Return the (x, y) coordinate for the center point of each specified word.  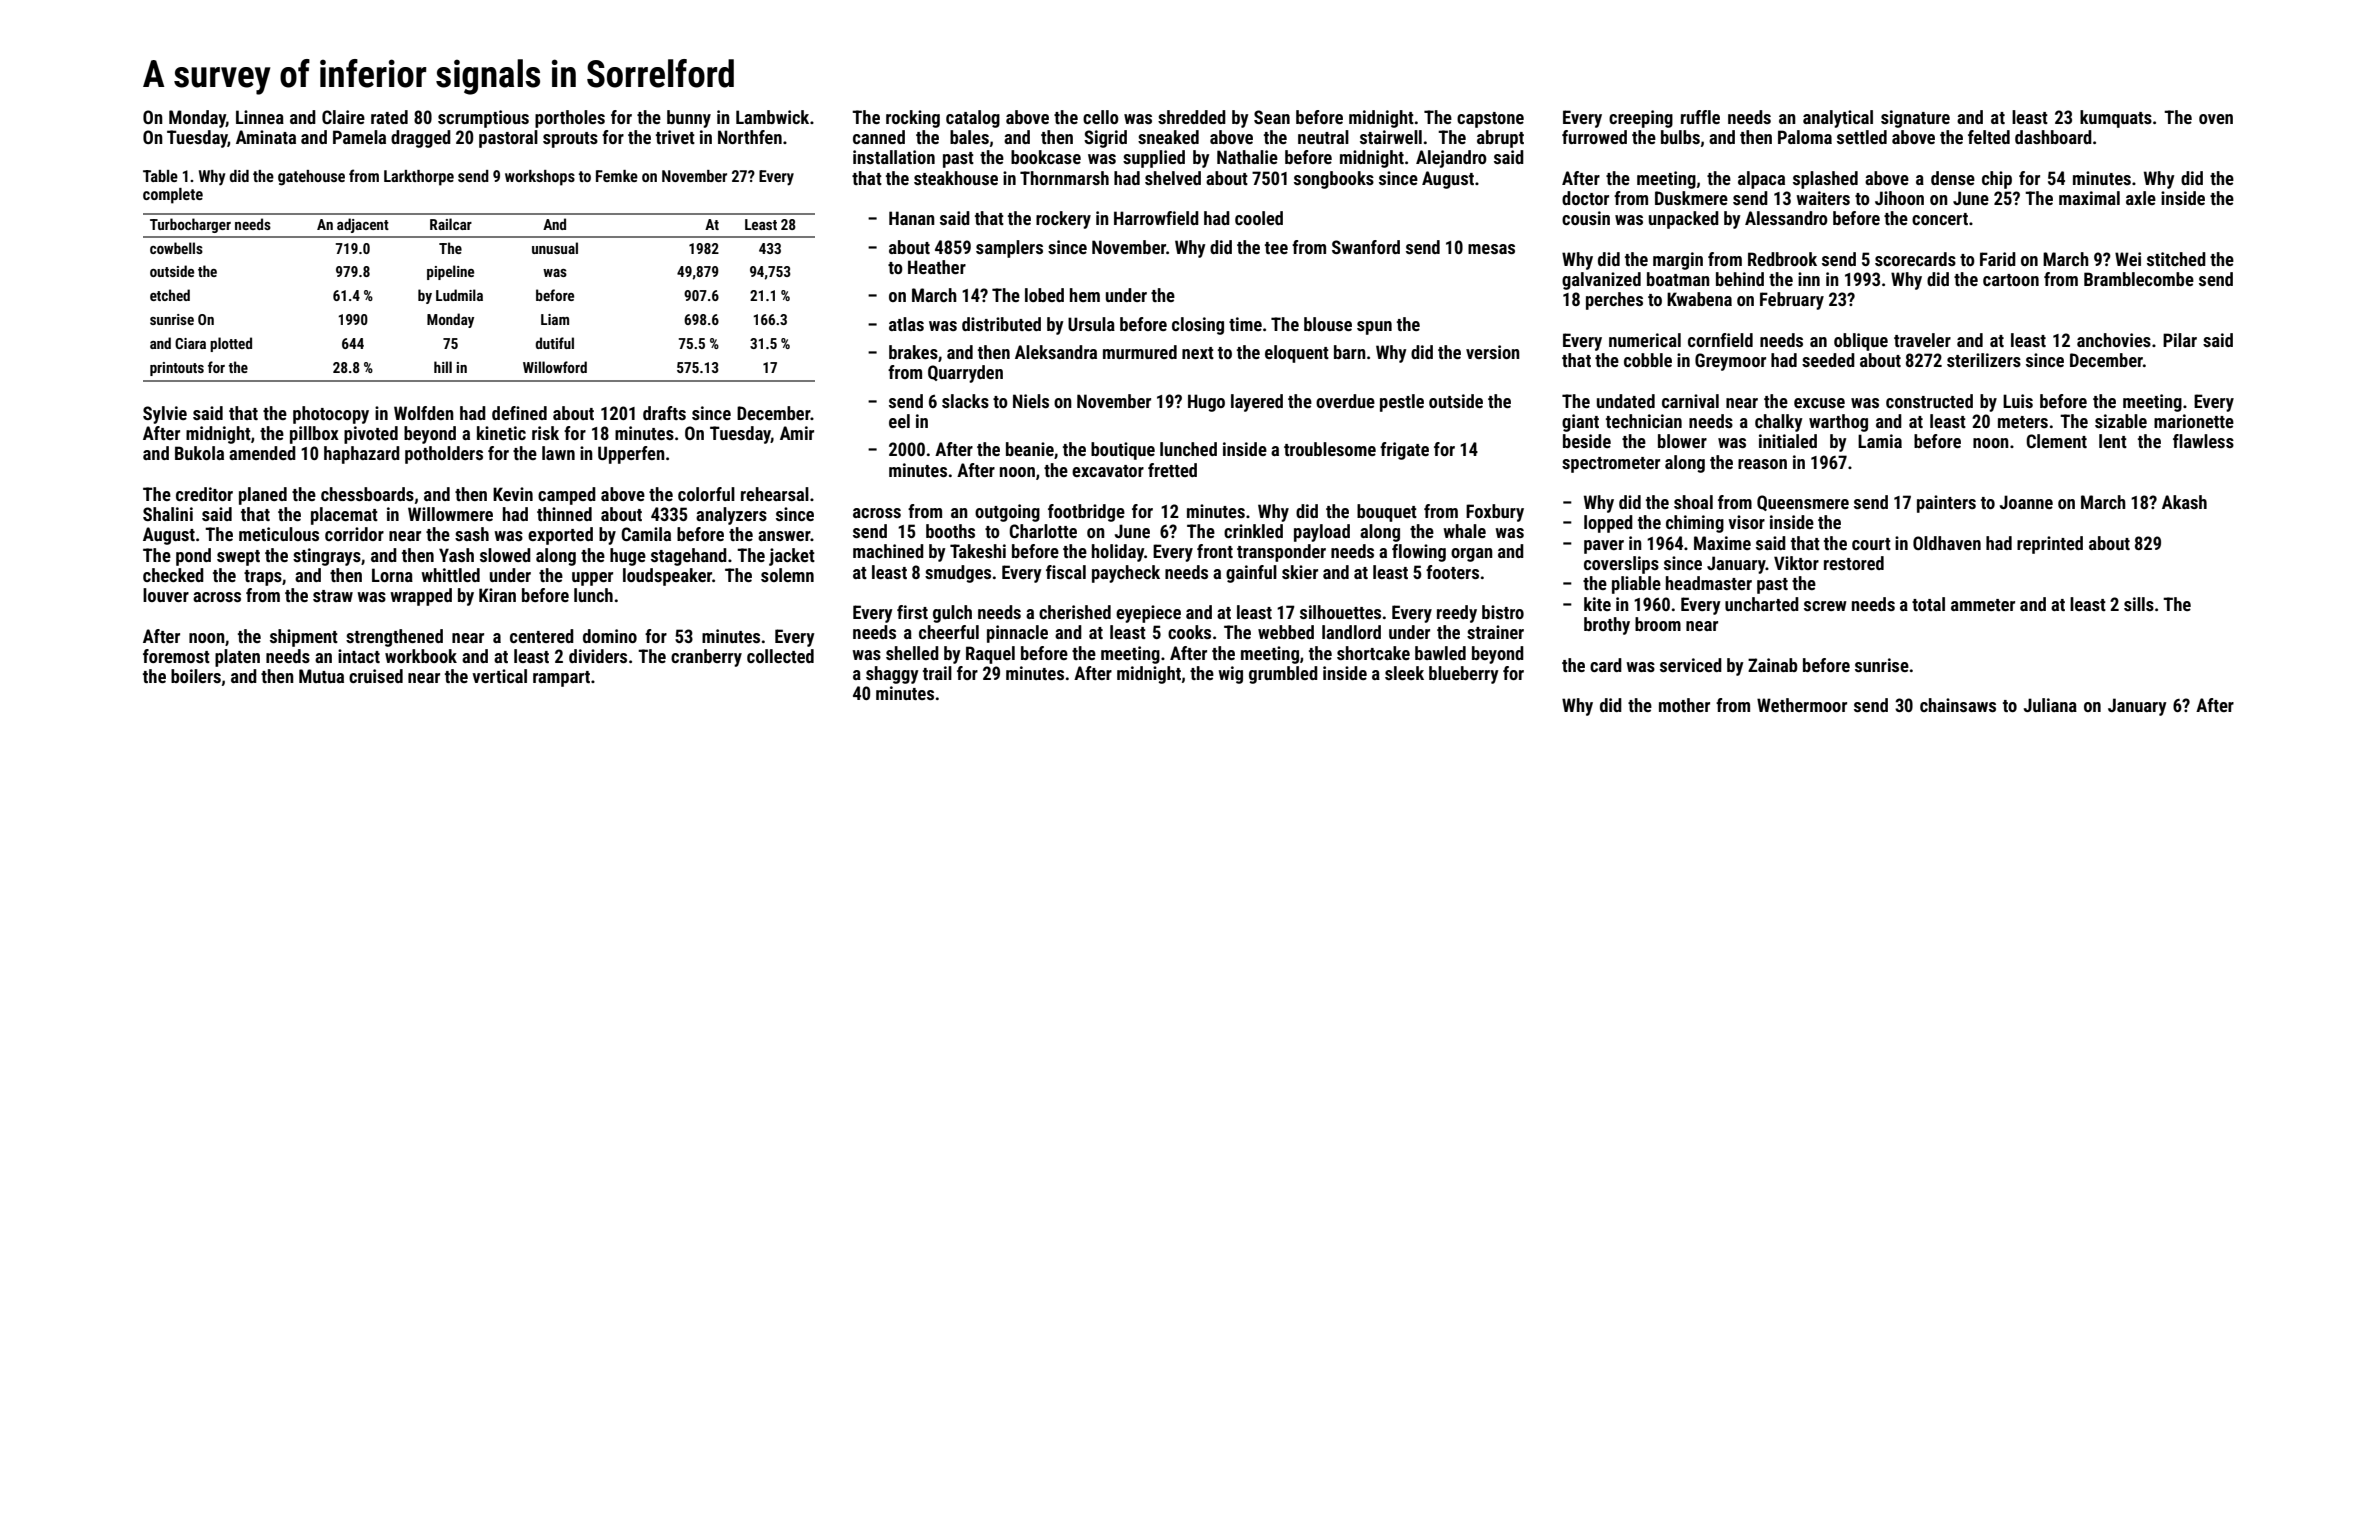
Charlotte (1043, 531)
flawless (2203, 441)
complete (173, 196)
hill (443, 367)
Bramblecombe (2139, 279)
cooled (1259, 218)
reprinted (2050, 545)
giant (1580, 423)
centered (542, 636)
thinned (564, 514)
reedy (1457, 614)
